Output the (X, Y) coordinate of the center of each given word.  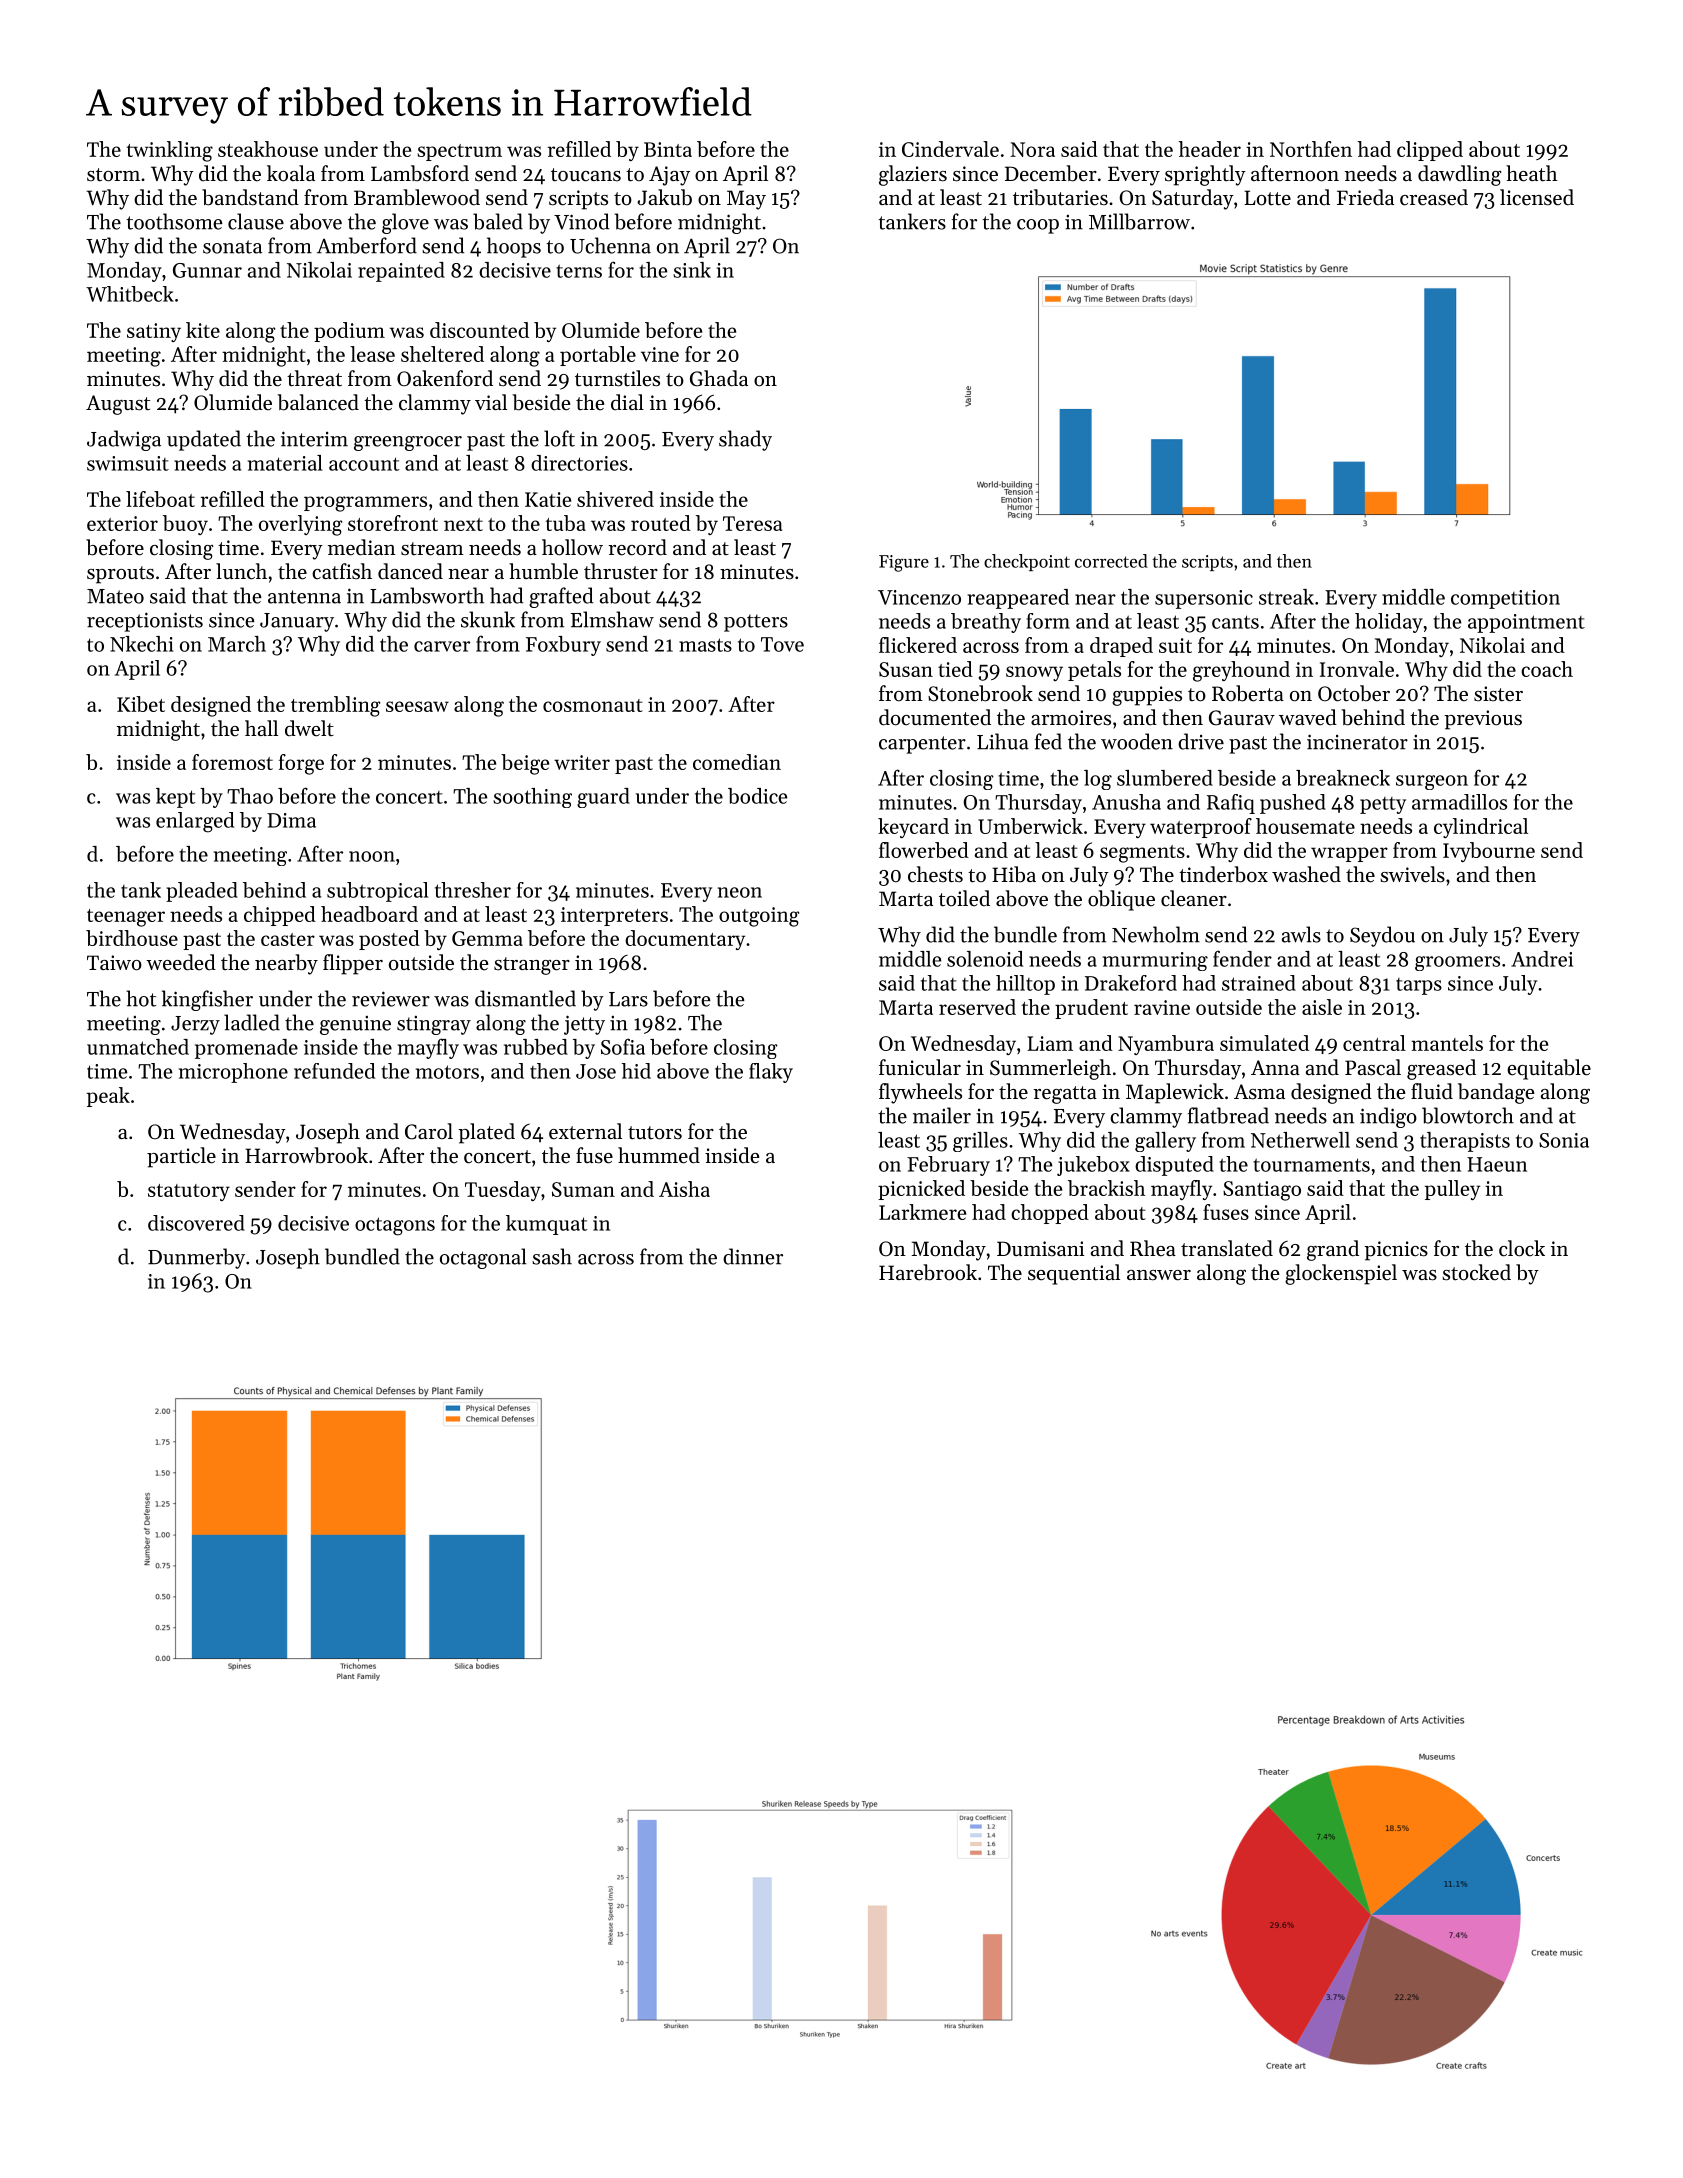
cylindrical (1481, 828)
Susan (906, 669)
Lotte (1267, 198)
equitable (1549, 1069)
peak (108, 1097)
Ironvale (1357, 669)
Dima (291, 820)
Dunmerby (196, 1258)
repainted (401, 272)
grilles (980, 1142)
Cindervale (950, 149)
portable (598, 356)
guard (603, 798)
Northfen (1311, 149)
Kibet (141, 704)
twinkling (170, 151)
